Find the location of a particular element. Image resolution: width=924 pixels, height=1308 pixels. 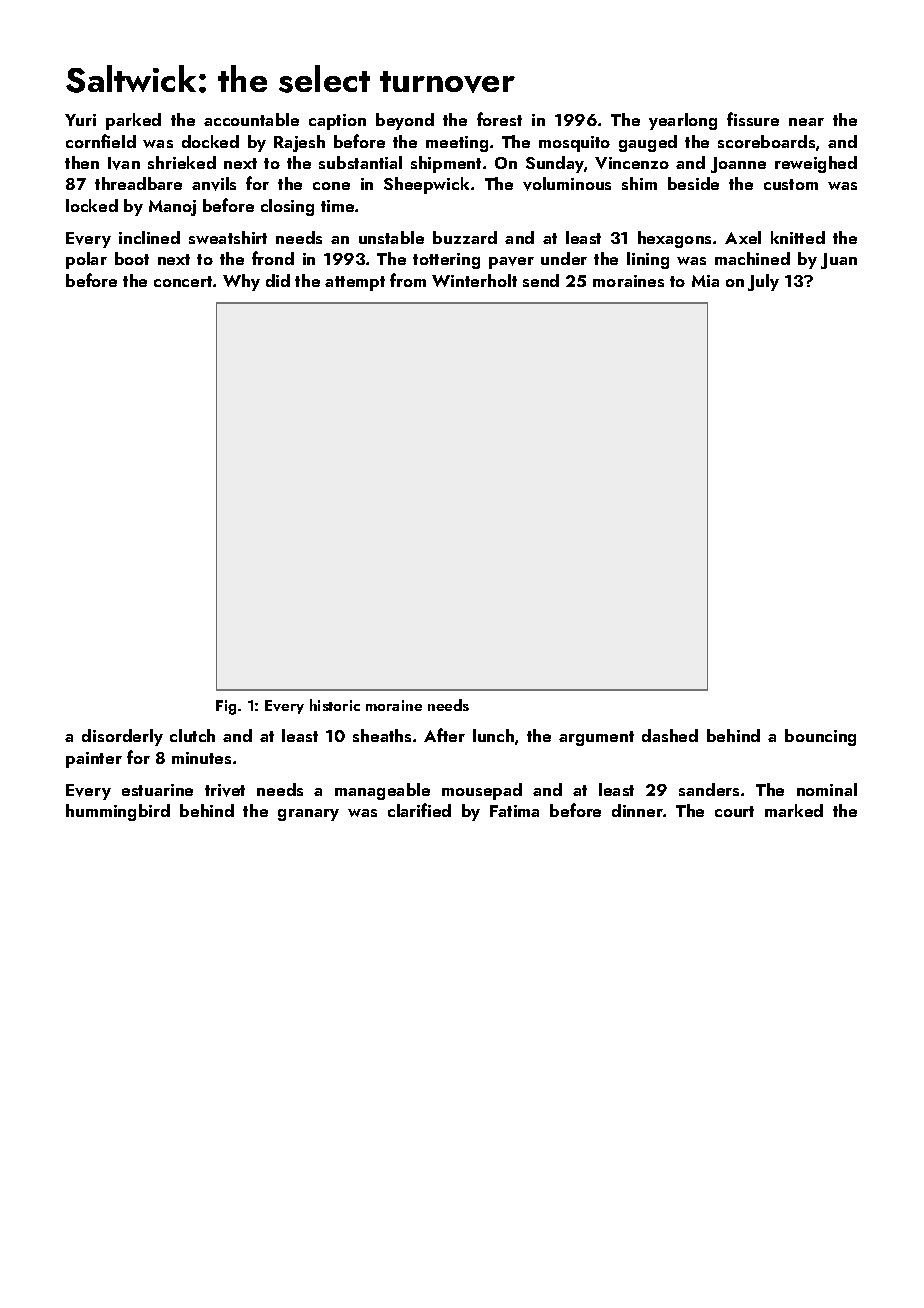

did is located at coordinates (278, 280).
